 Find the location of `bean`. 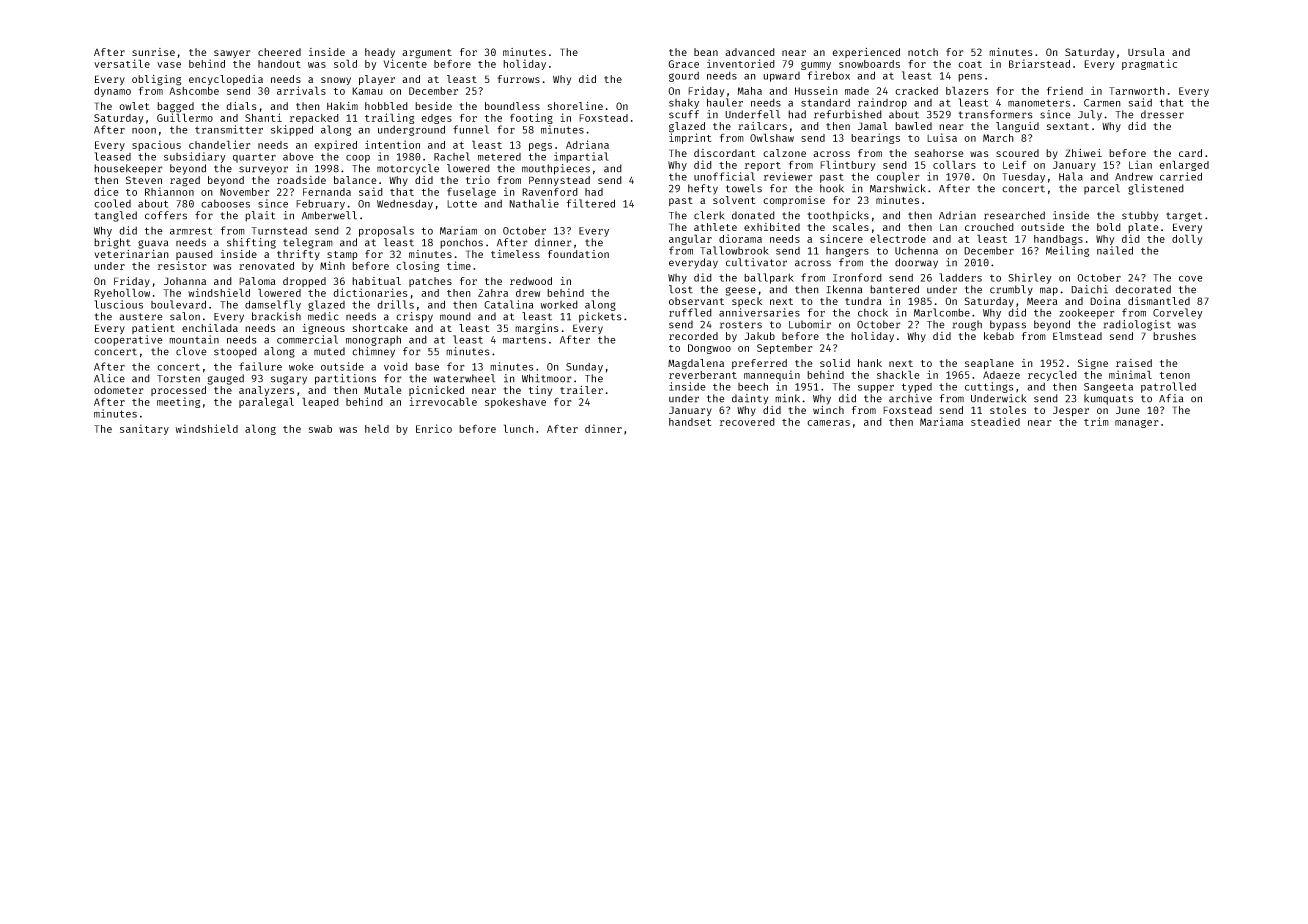

bean is located at coordinates (706, 52).
